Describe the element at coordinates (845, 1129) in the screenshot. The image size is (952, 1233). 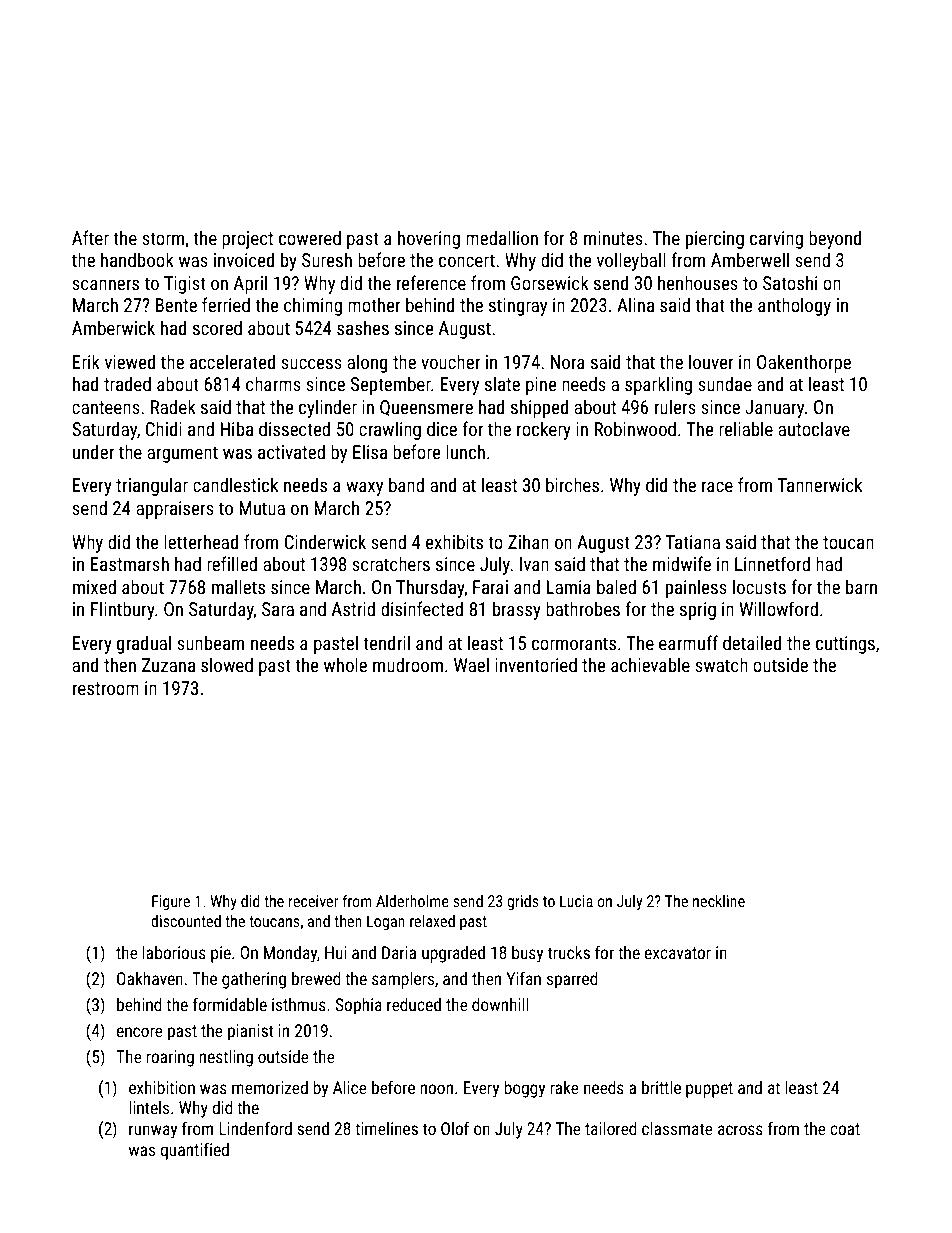
I see `coat` at that location.
